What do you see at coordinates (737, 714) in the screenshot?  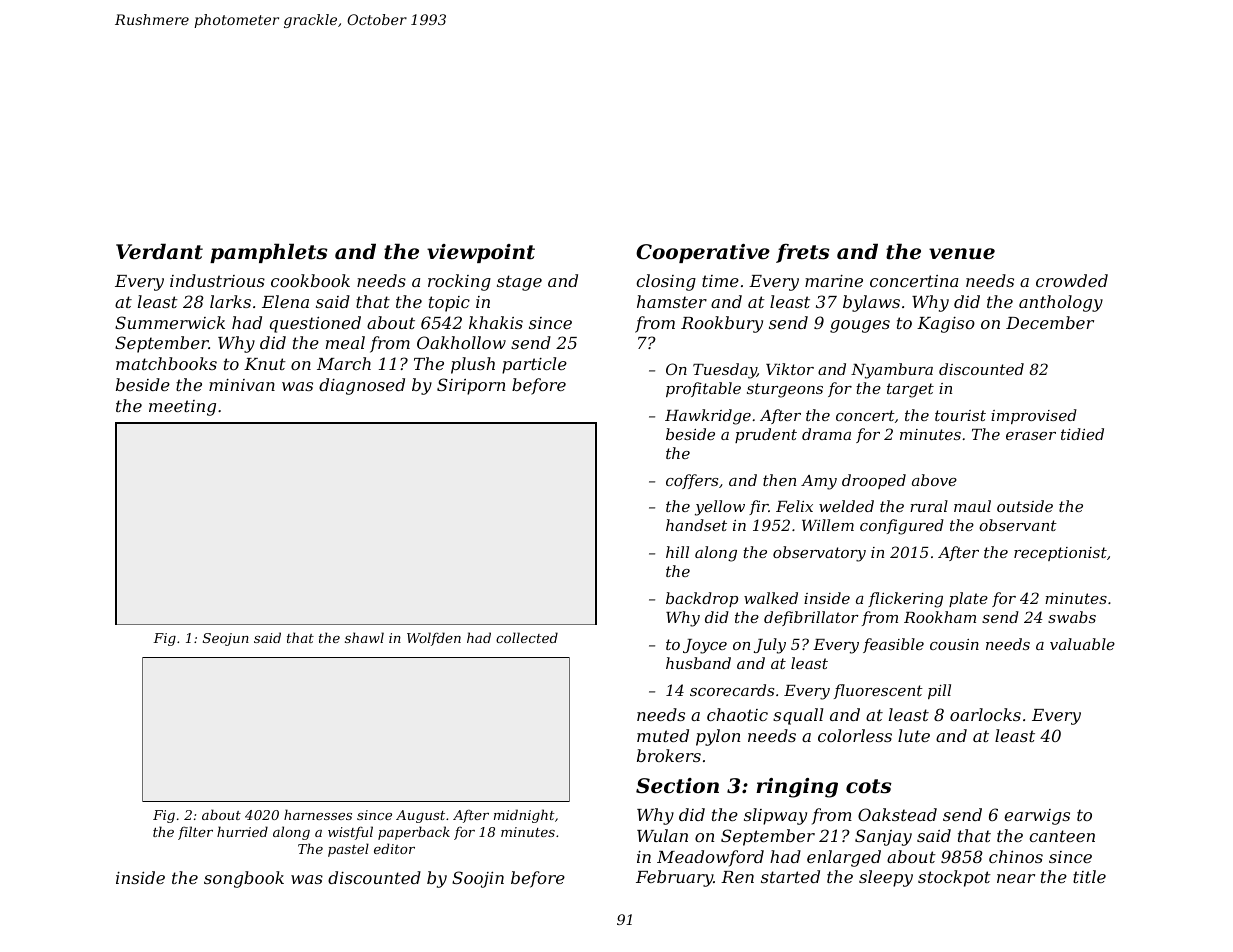 I see `chaotic` at bounding box center [737, 714].
